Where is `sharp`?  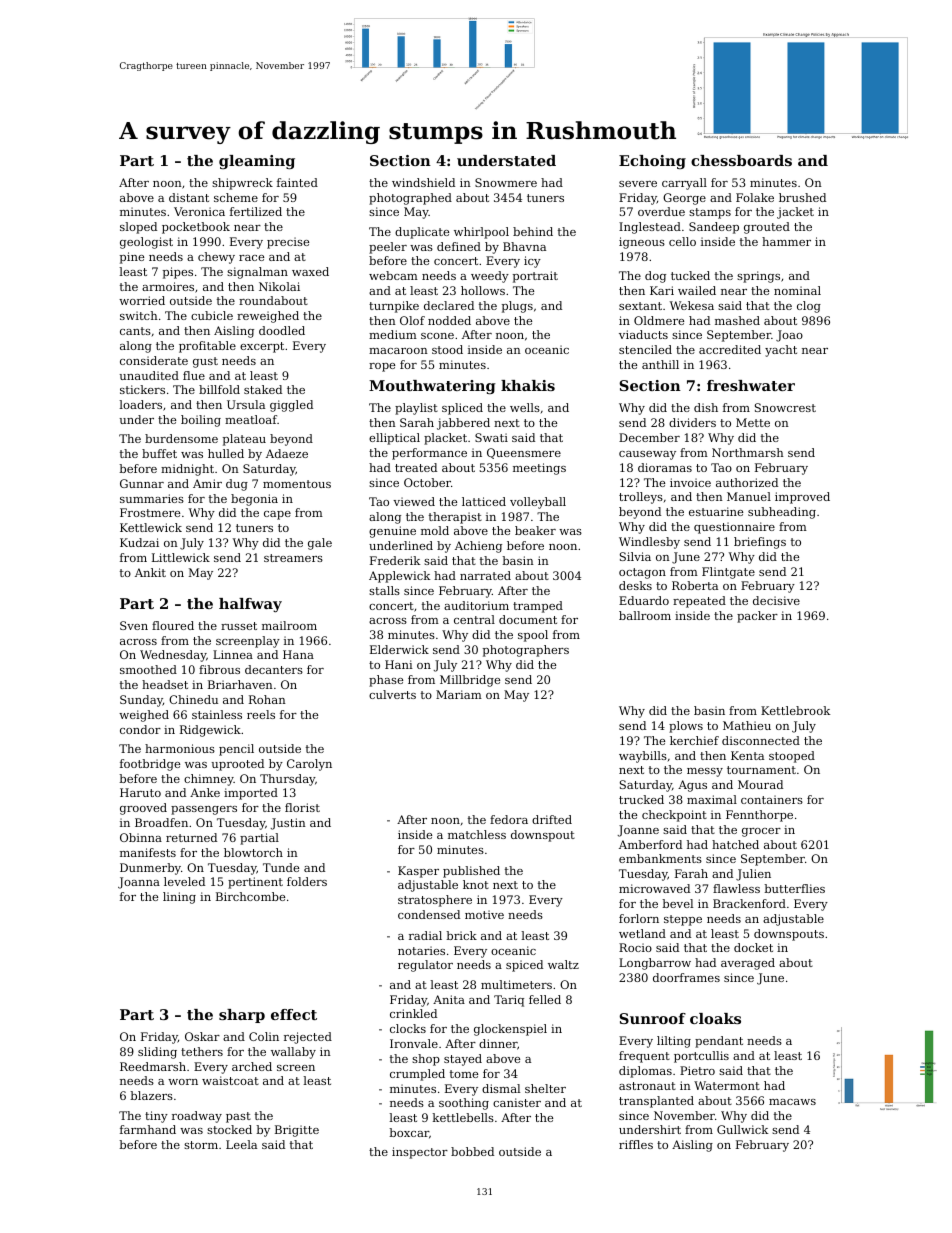 sharp is located at coordinates (242, 1016).
